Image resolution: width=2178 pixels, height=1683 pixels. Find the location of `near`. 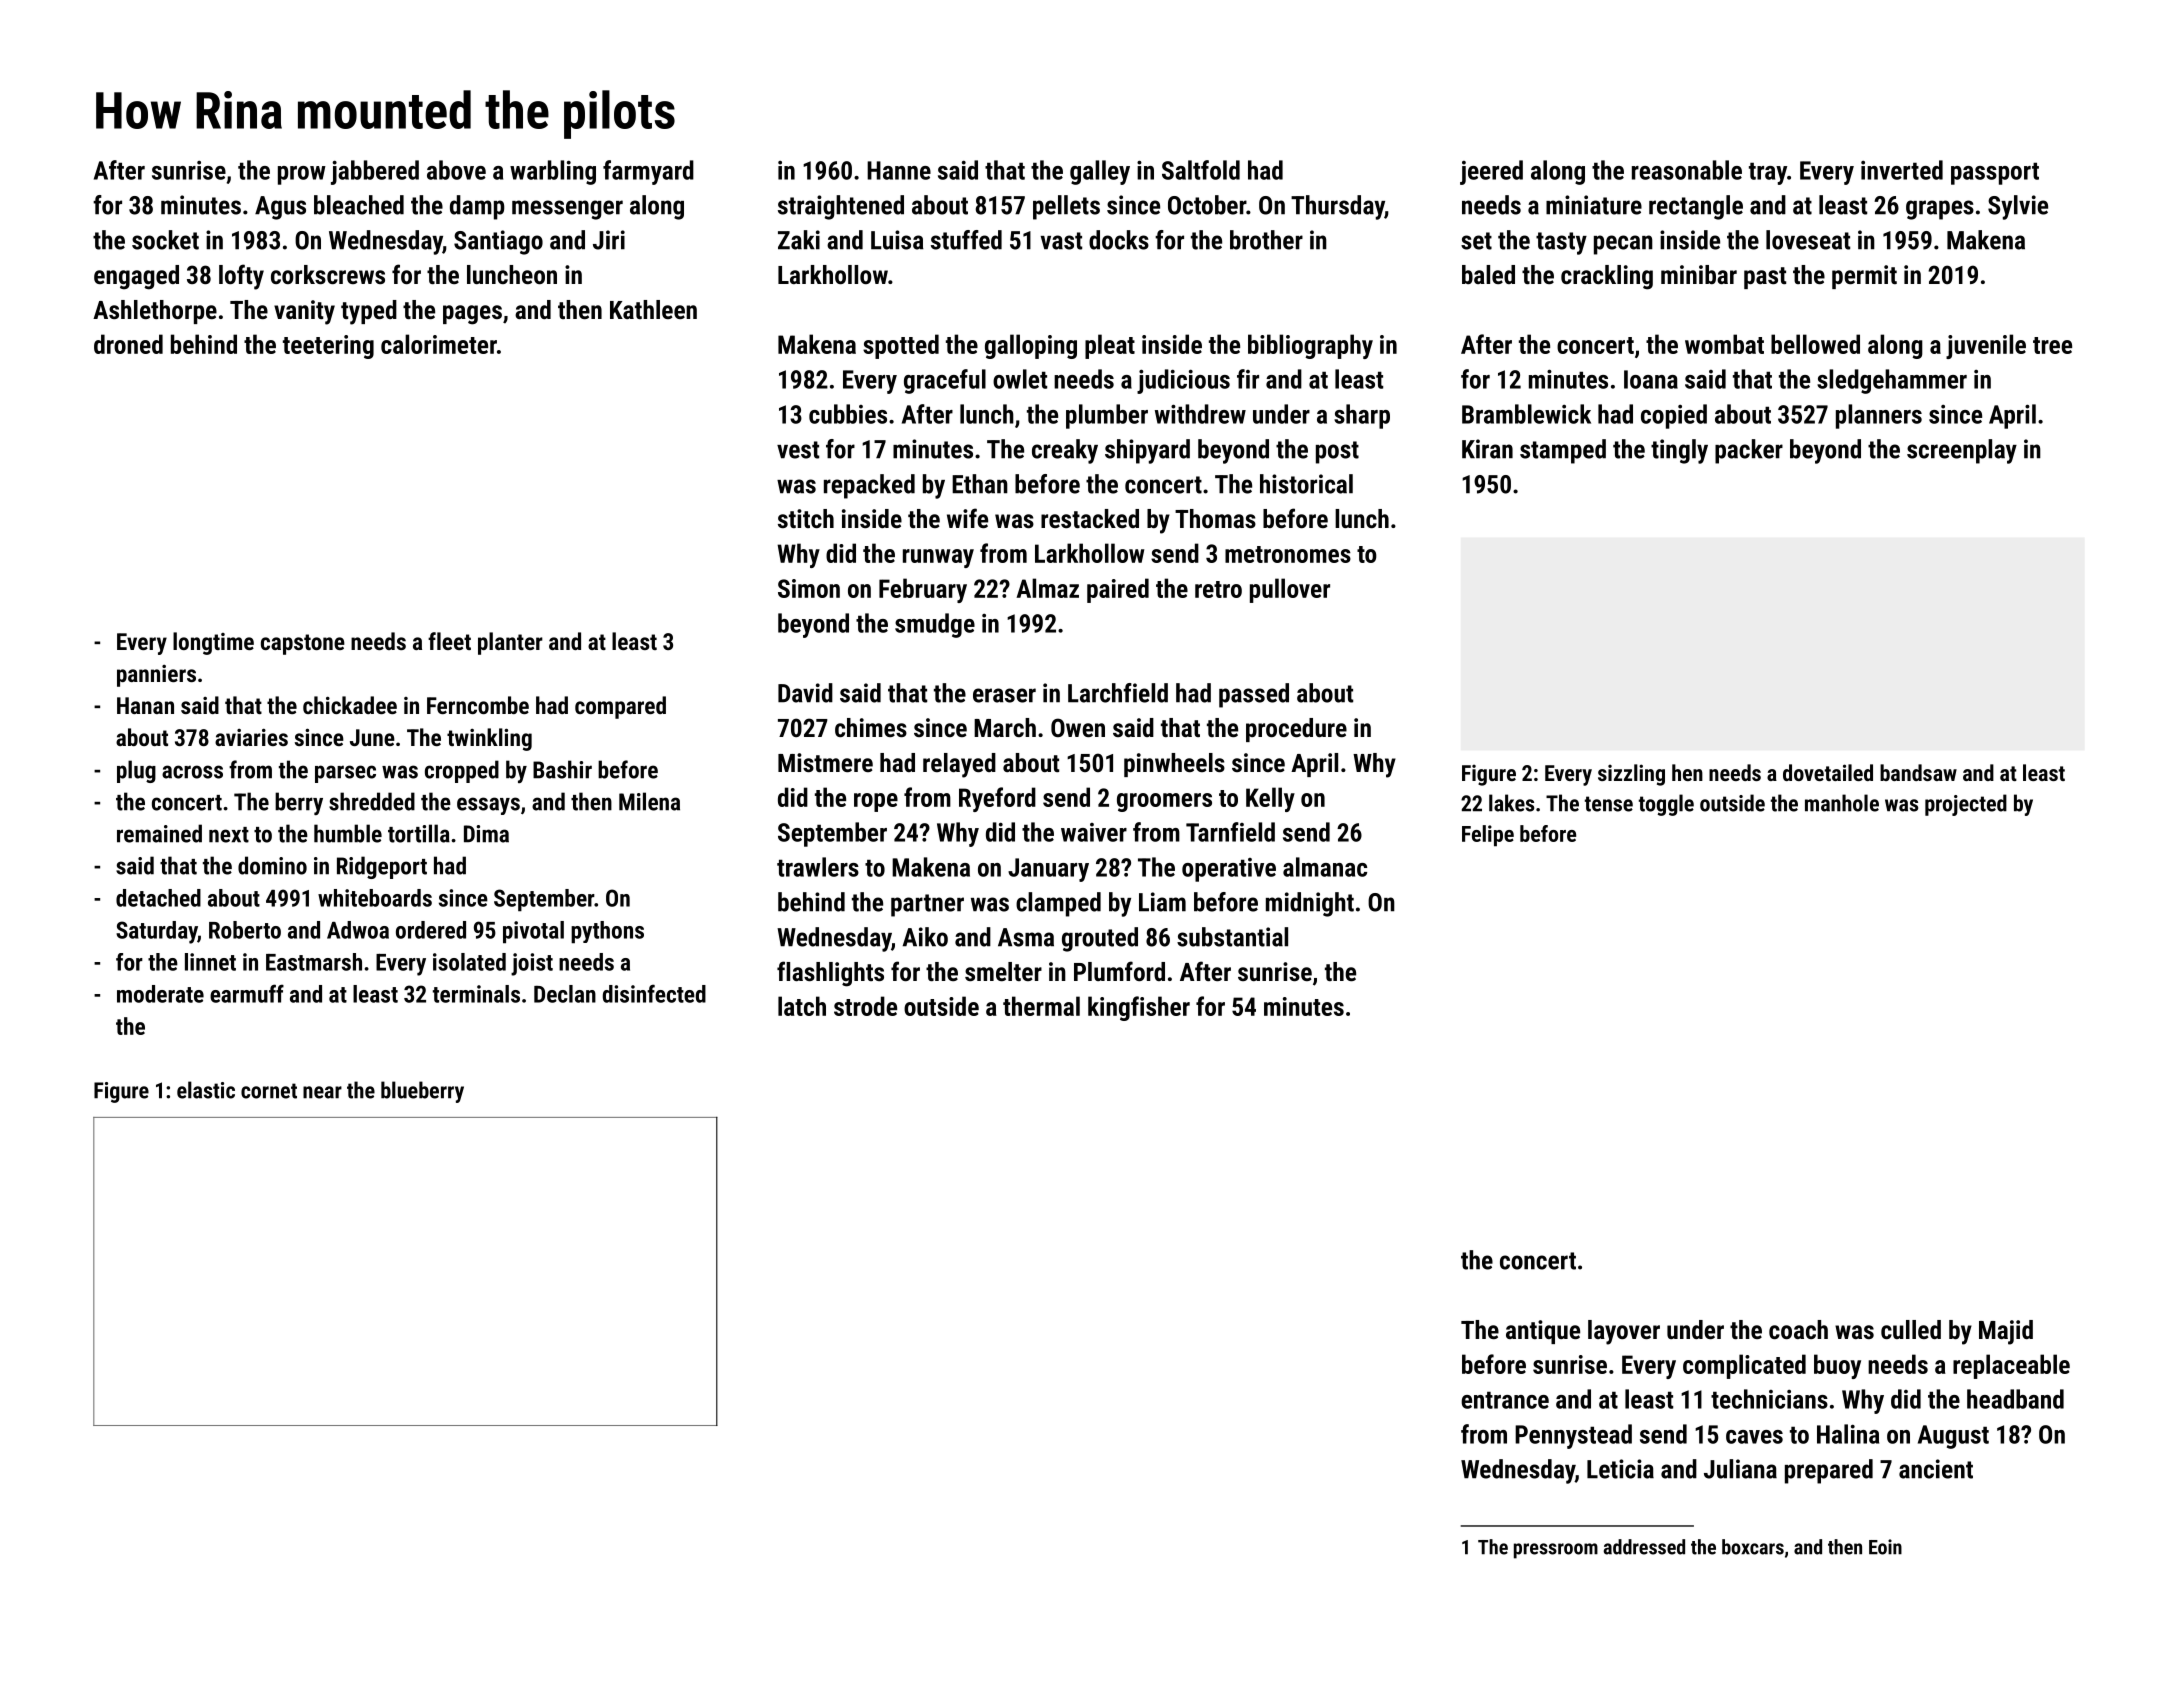

near is located at coordinates (322, 1092).
